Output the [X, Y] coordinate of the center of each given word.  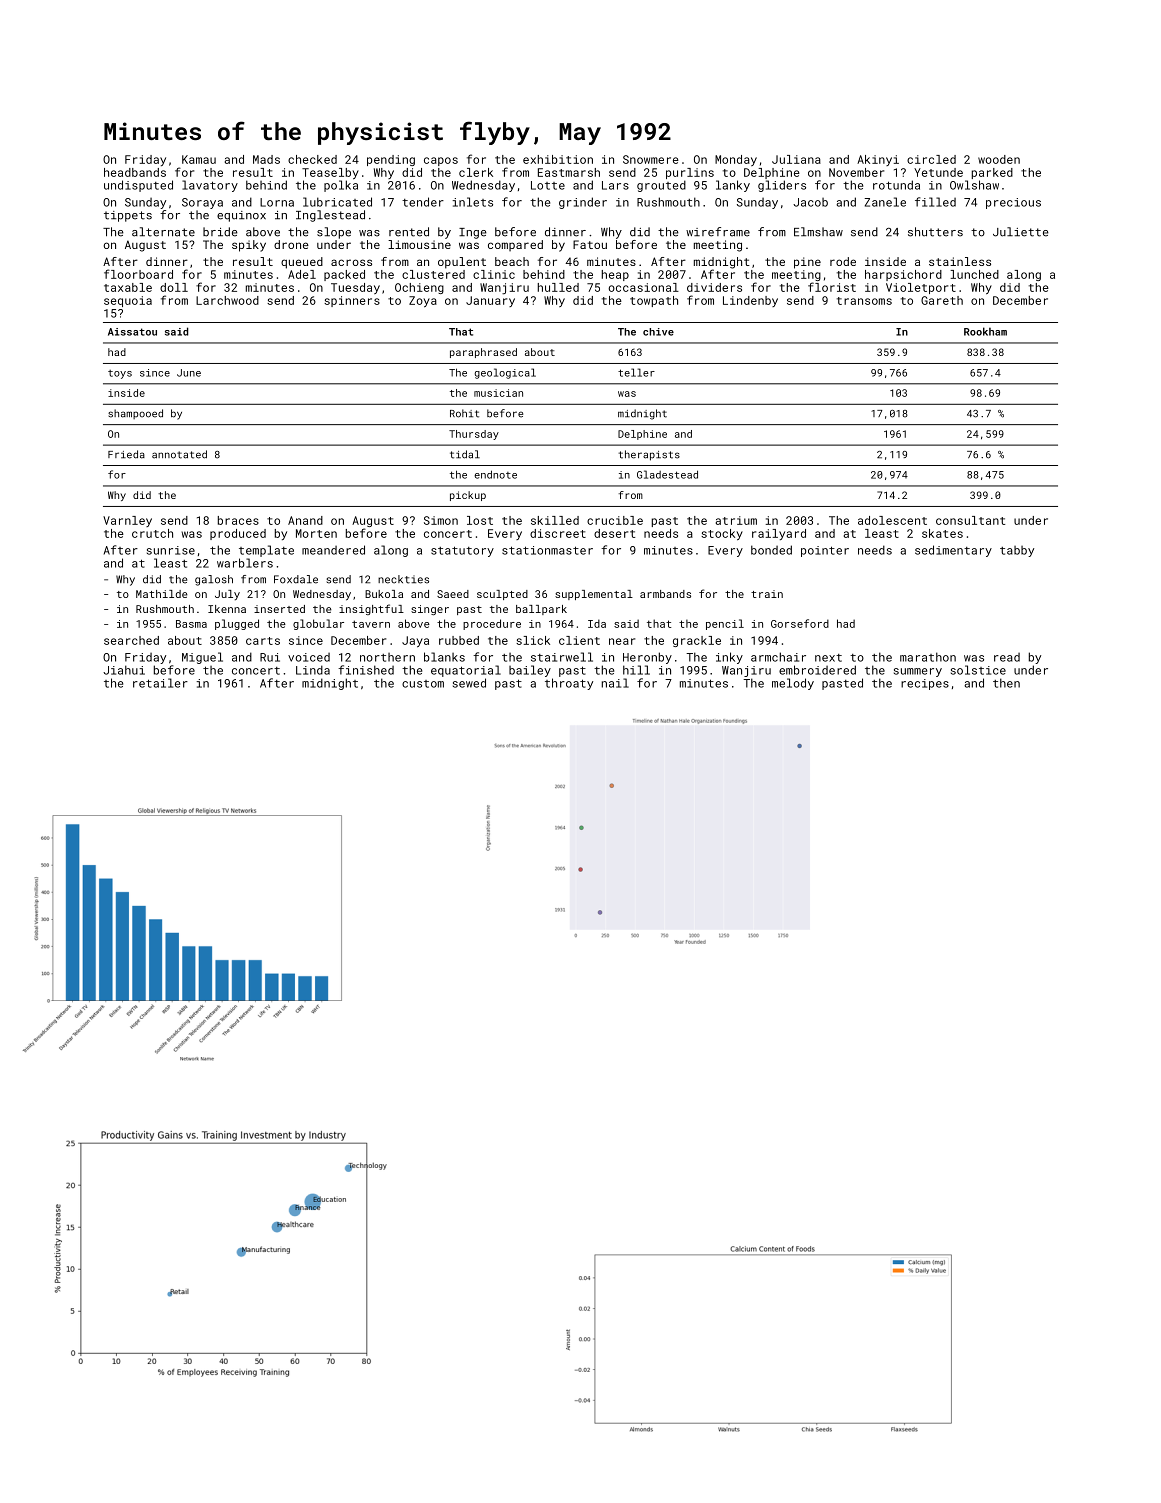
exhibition [558, 159]
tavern [371, 624]
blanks [444, 657]
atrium [736, 520]
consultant [970, 520]
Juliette [1021, 232]
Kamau [199, 159]
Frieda [126, 454]
